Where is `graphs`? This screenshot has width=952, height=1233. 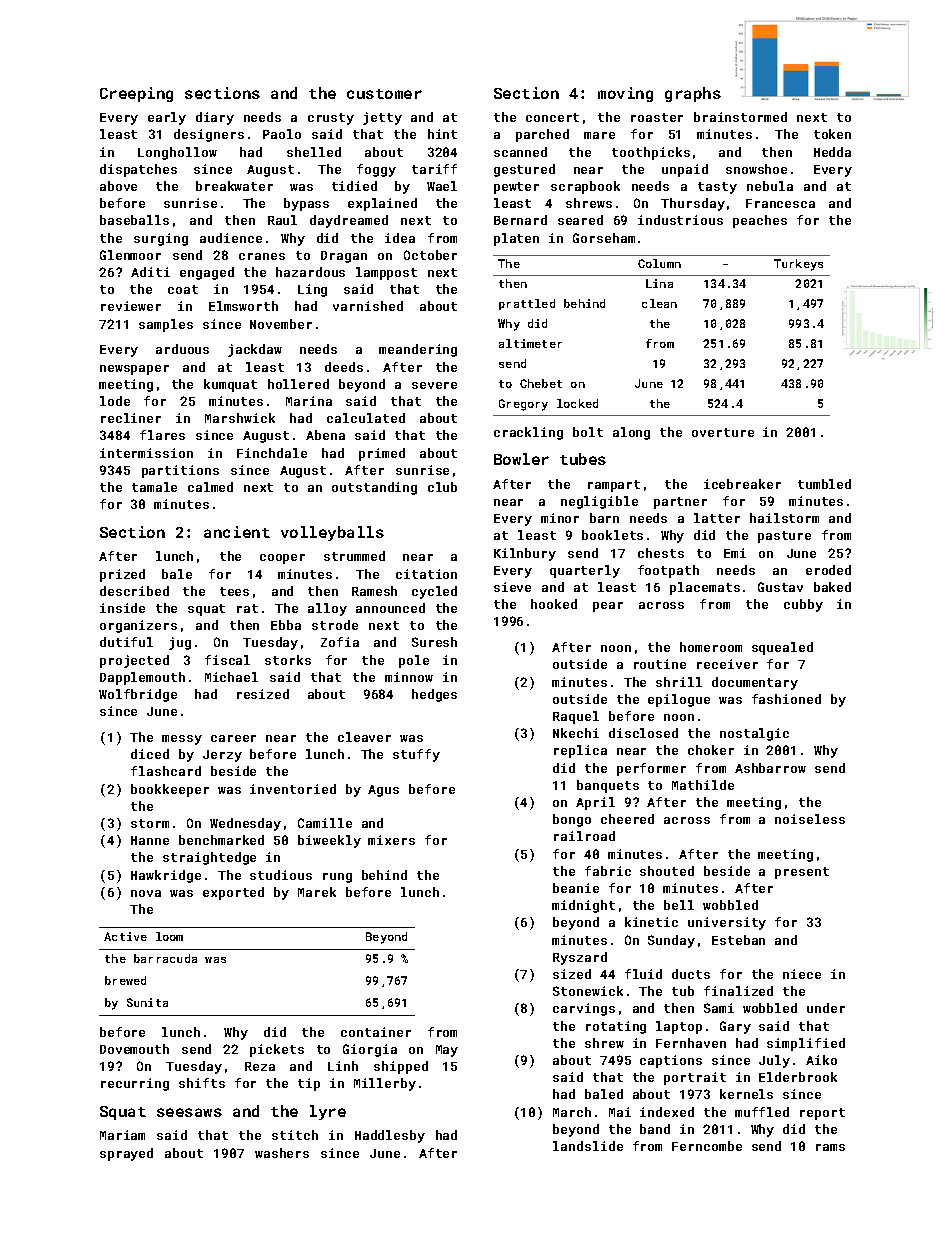 graphs is located at coordinates (693, 94).
